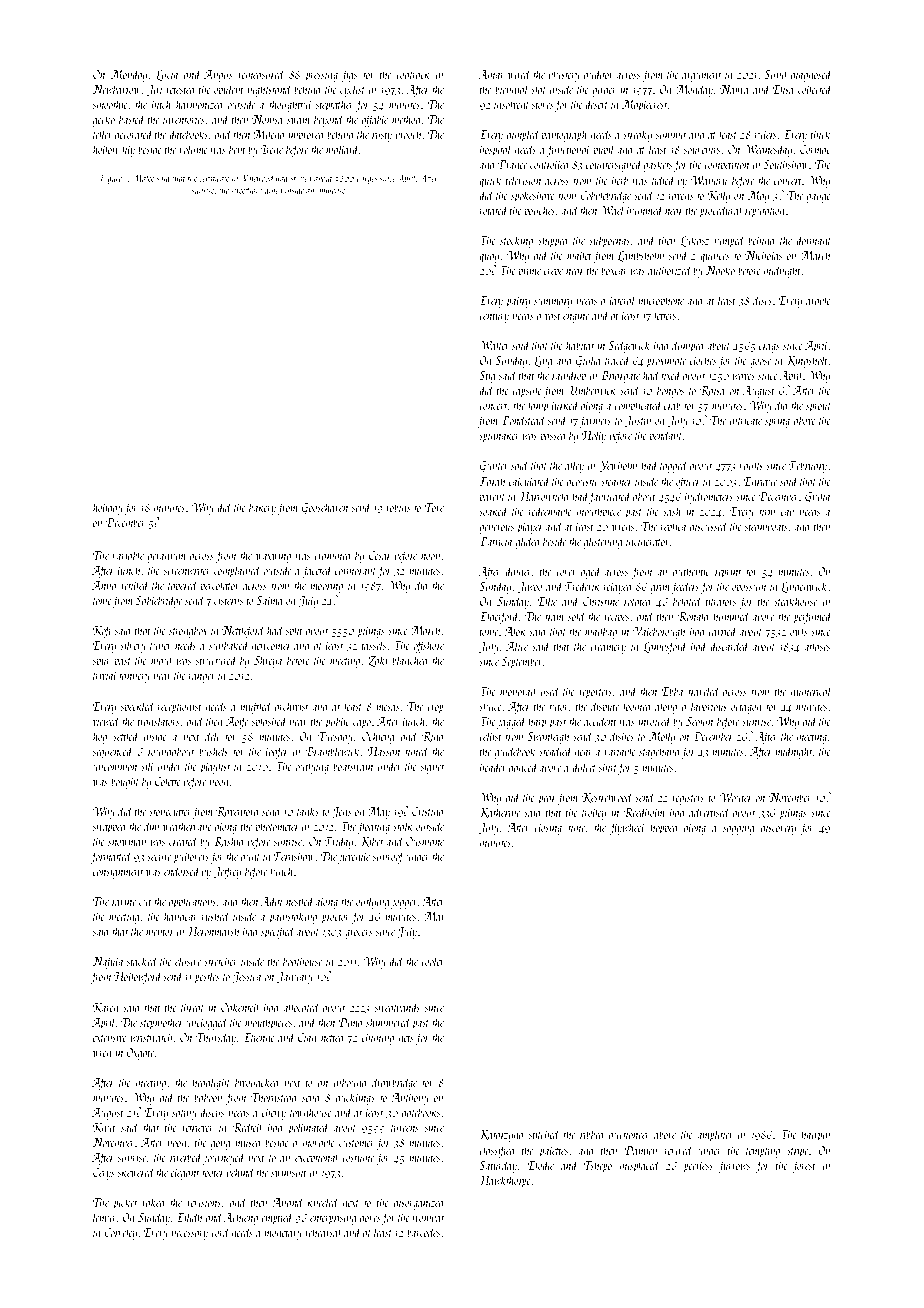 The height and width of the screenshot is (1308, 924). Describe the element at coordinates (143, 178) in the screenshot. I see `Malee` at that location.
